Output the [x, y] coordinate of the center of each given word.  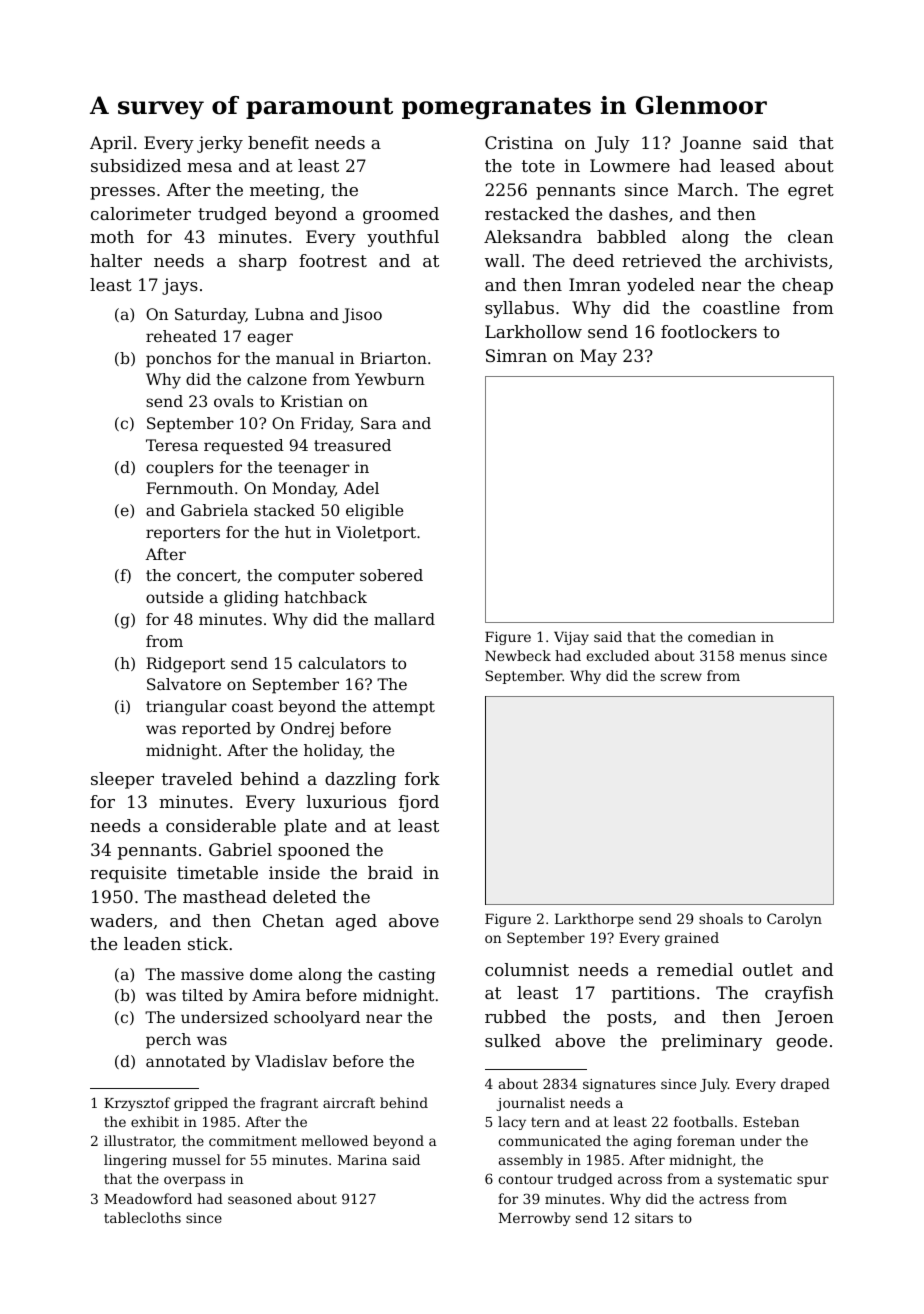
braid [390, 872]
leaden [152, 943]
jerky [220, 144]
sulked [513, 1040]
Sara [379, 423]
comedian [722, 636]
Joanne [710, 144]
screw [681, 677]
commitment [253, 1141]
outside [175, 597]
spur [813, 1181]
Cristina [519, 142]
